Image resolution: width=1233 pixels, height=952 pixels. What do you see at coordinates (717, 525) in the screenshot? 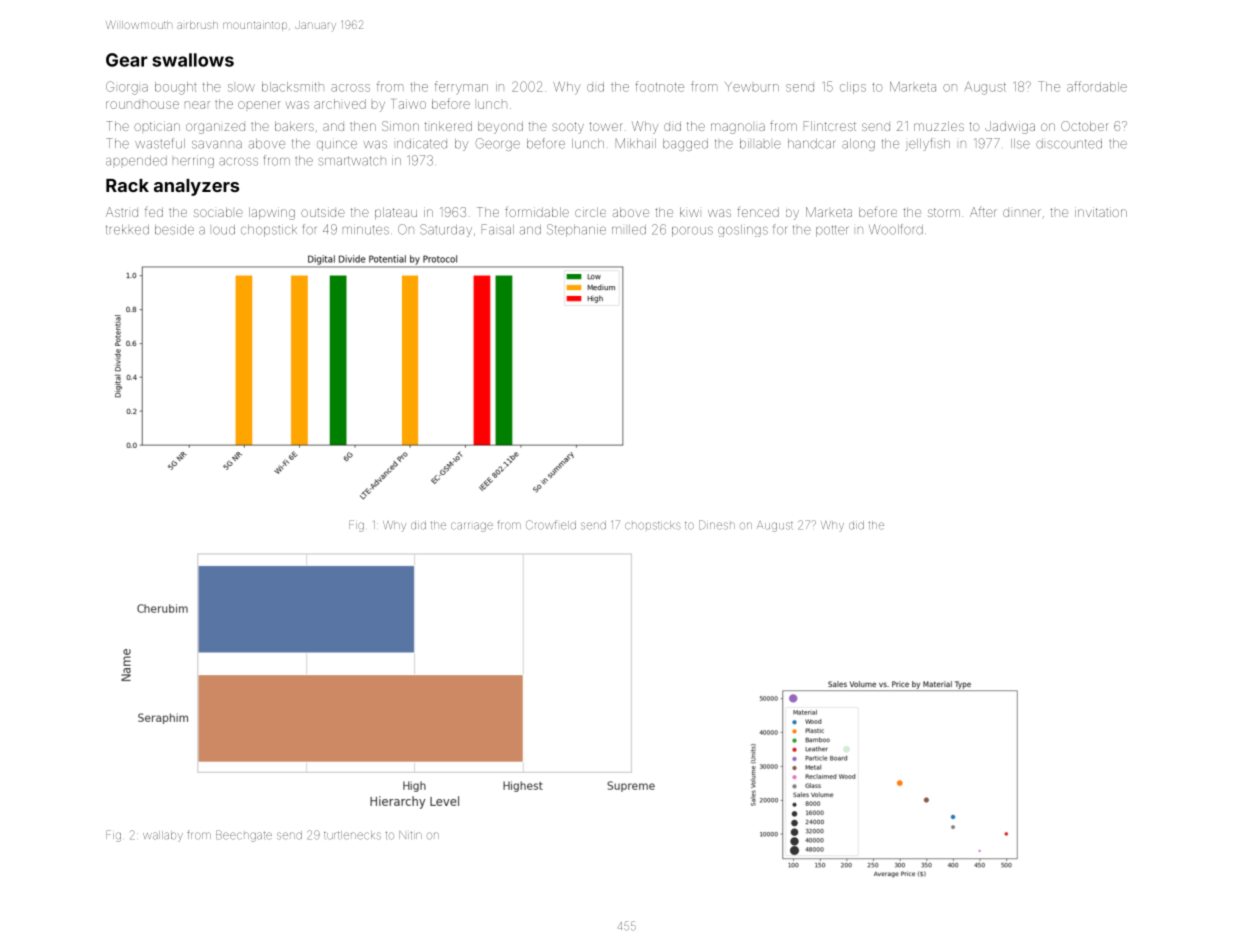
I see `Dinesh` at bounding box center [717, 525].
